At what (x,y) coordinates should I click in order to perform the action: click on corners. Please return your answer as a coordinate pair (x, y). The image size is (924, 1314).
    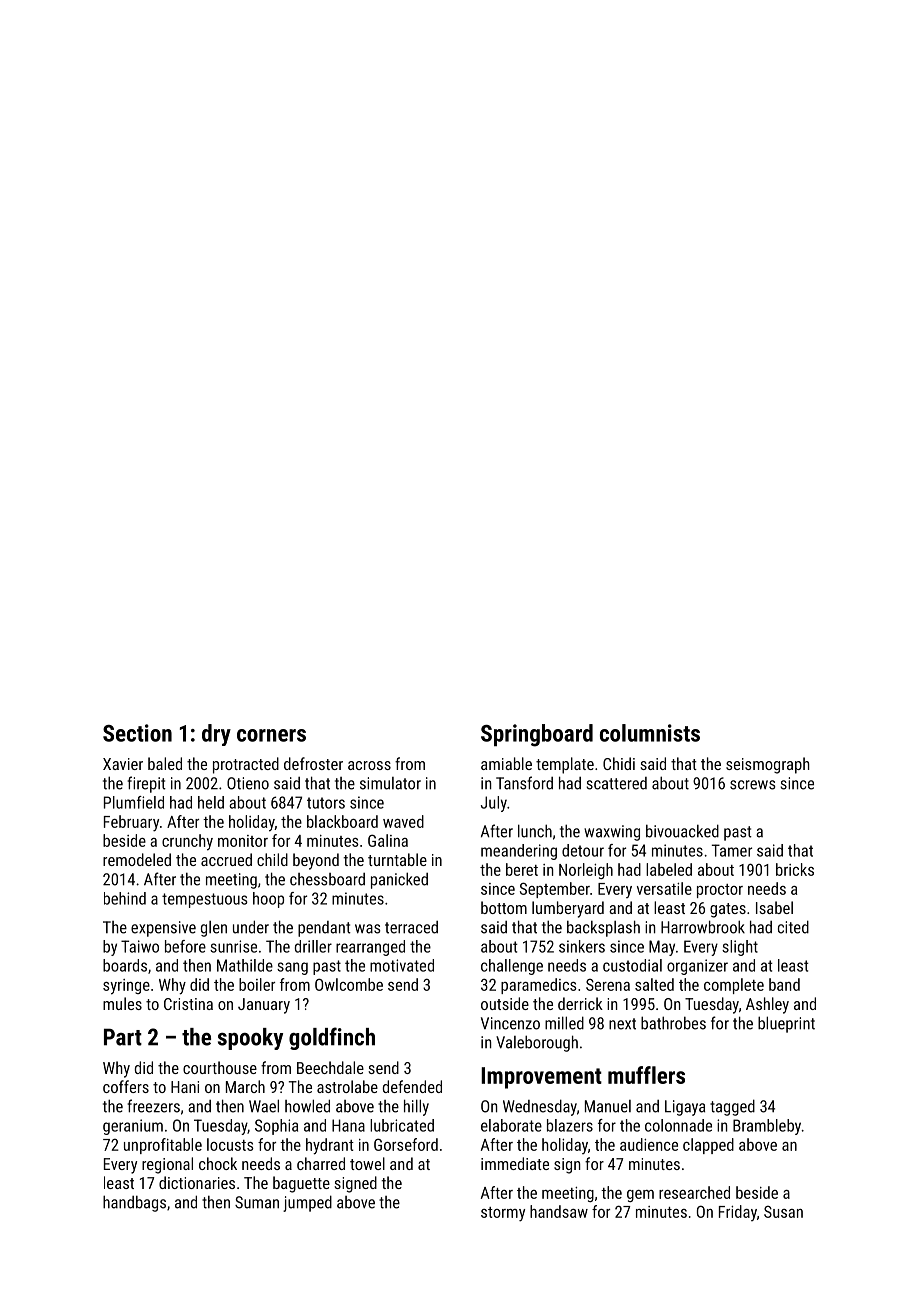
    Looking at the image, I should click on (271, 735).
